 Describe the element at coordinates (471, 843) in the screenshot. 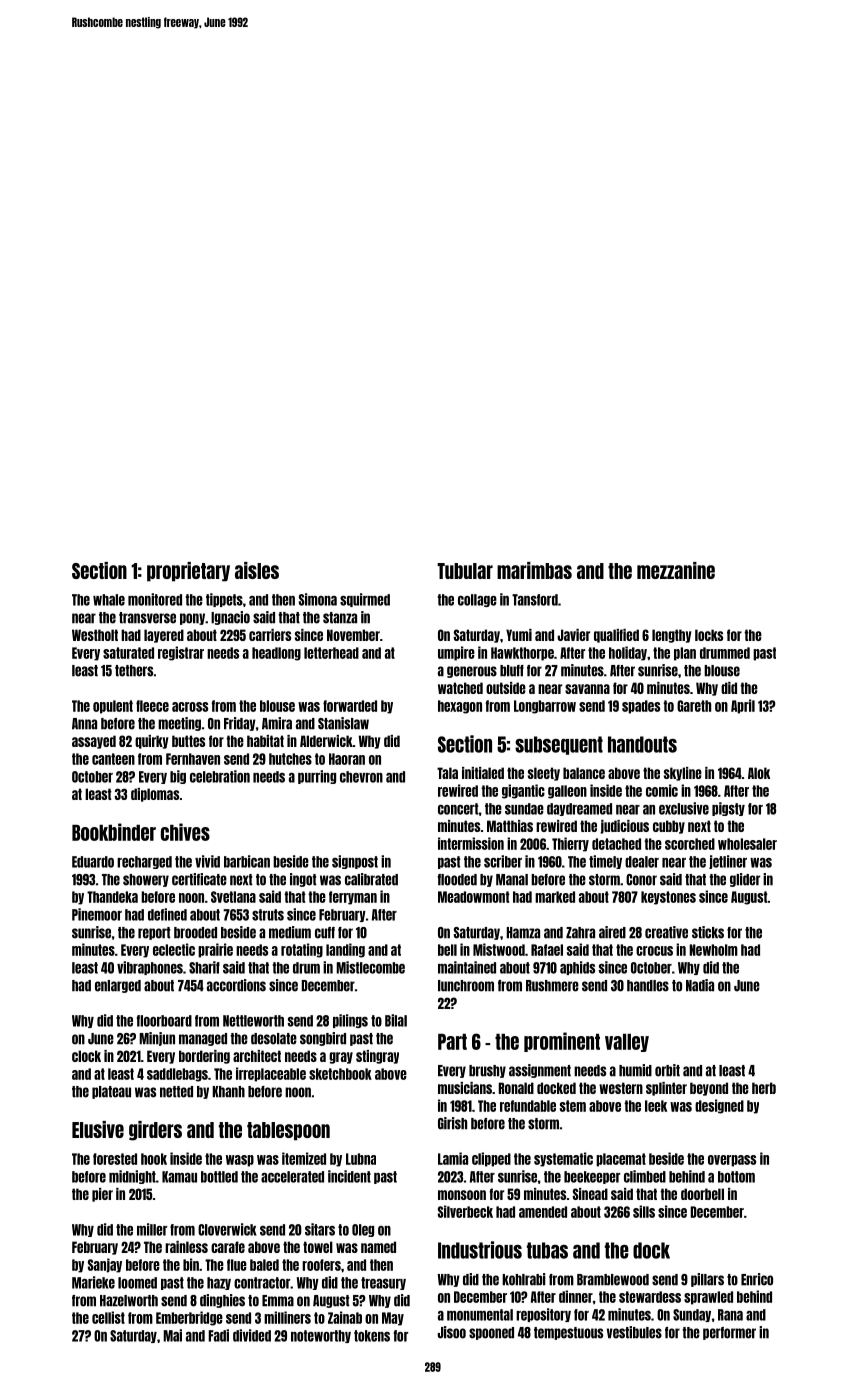

I see `intermission` at that location.
